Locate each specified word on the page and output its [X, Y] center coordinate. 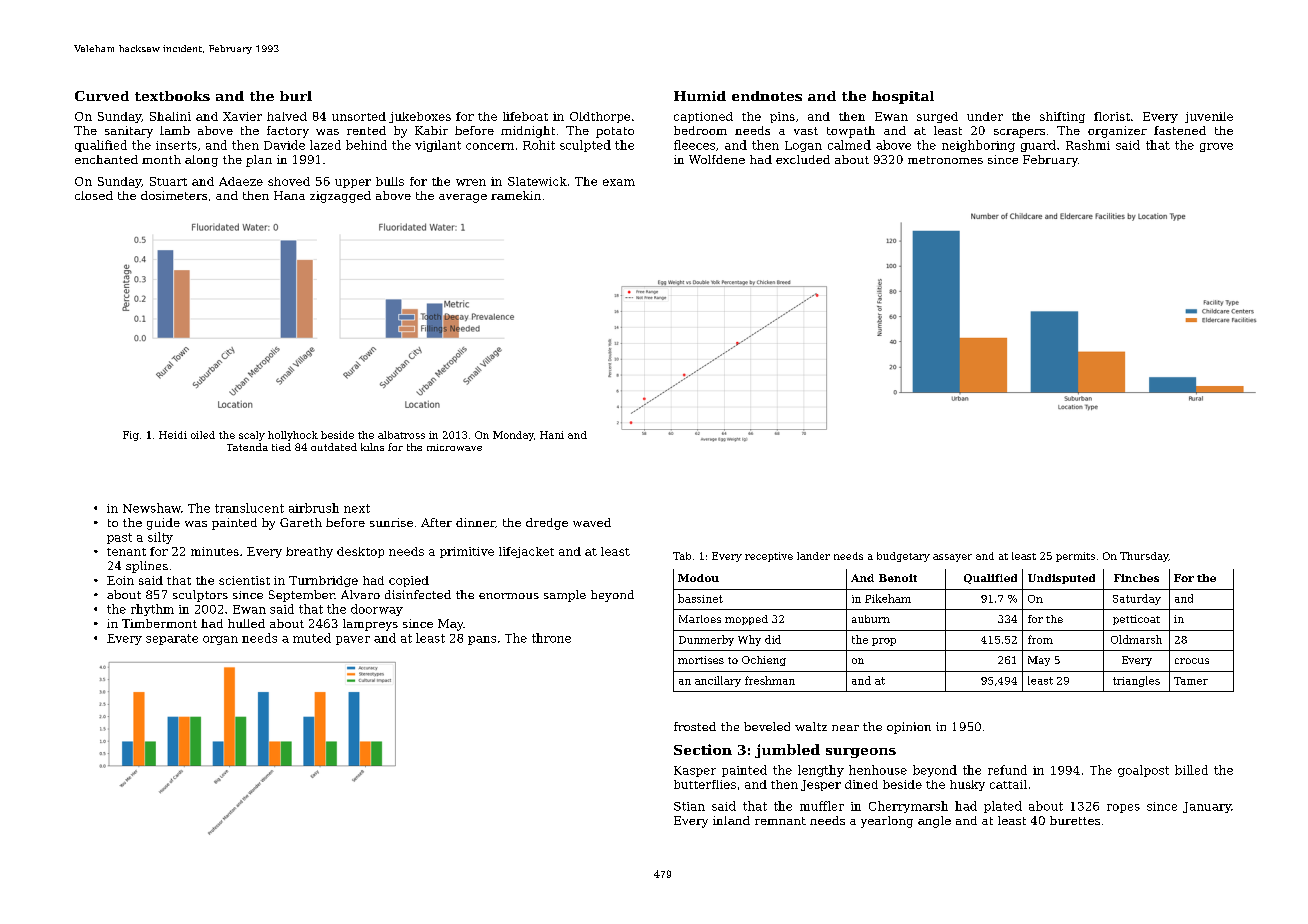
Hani [552, 435]
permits [1075, 557]
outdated [334, 447]
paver [353, 640]
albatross [401, 435]
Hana [289, 195]
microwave [454, 447]
